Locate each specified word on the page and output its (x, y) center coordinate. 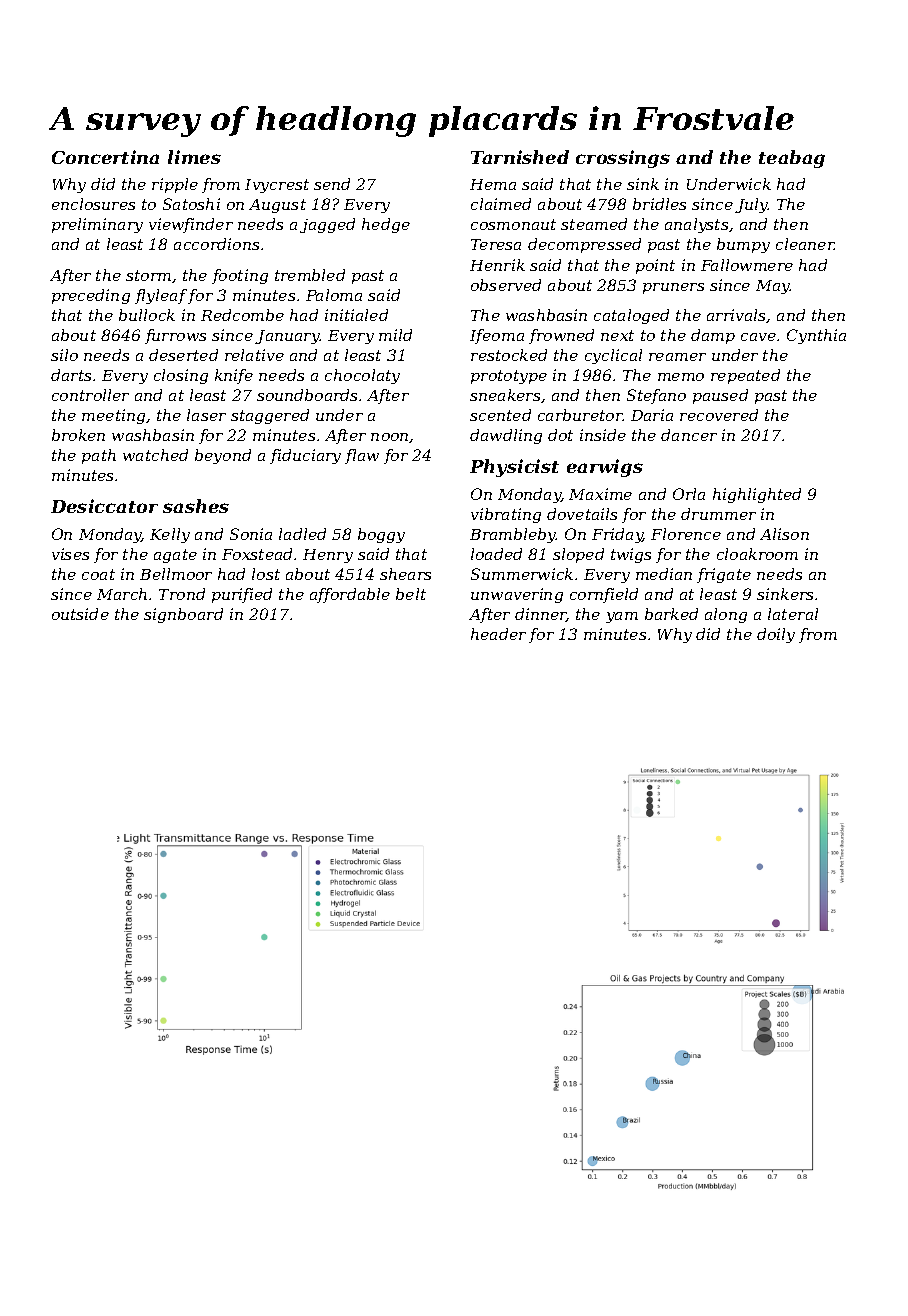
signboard (183, 615)
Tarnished (520, 157)
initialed (356, 315)
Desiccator (104, 506)
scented (500, 415)
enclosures (93, 204)
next (617, 335)
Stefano (656, 396)
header (498, 634)
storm (148, 275)
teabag (792, 159)
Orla (689, 494)
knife (234, 376)
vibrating (506, 515)
